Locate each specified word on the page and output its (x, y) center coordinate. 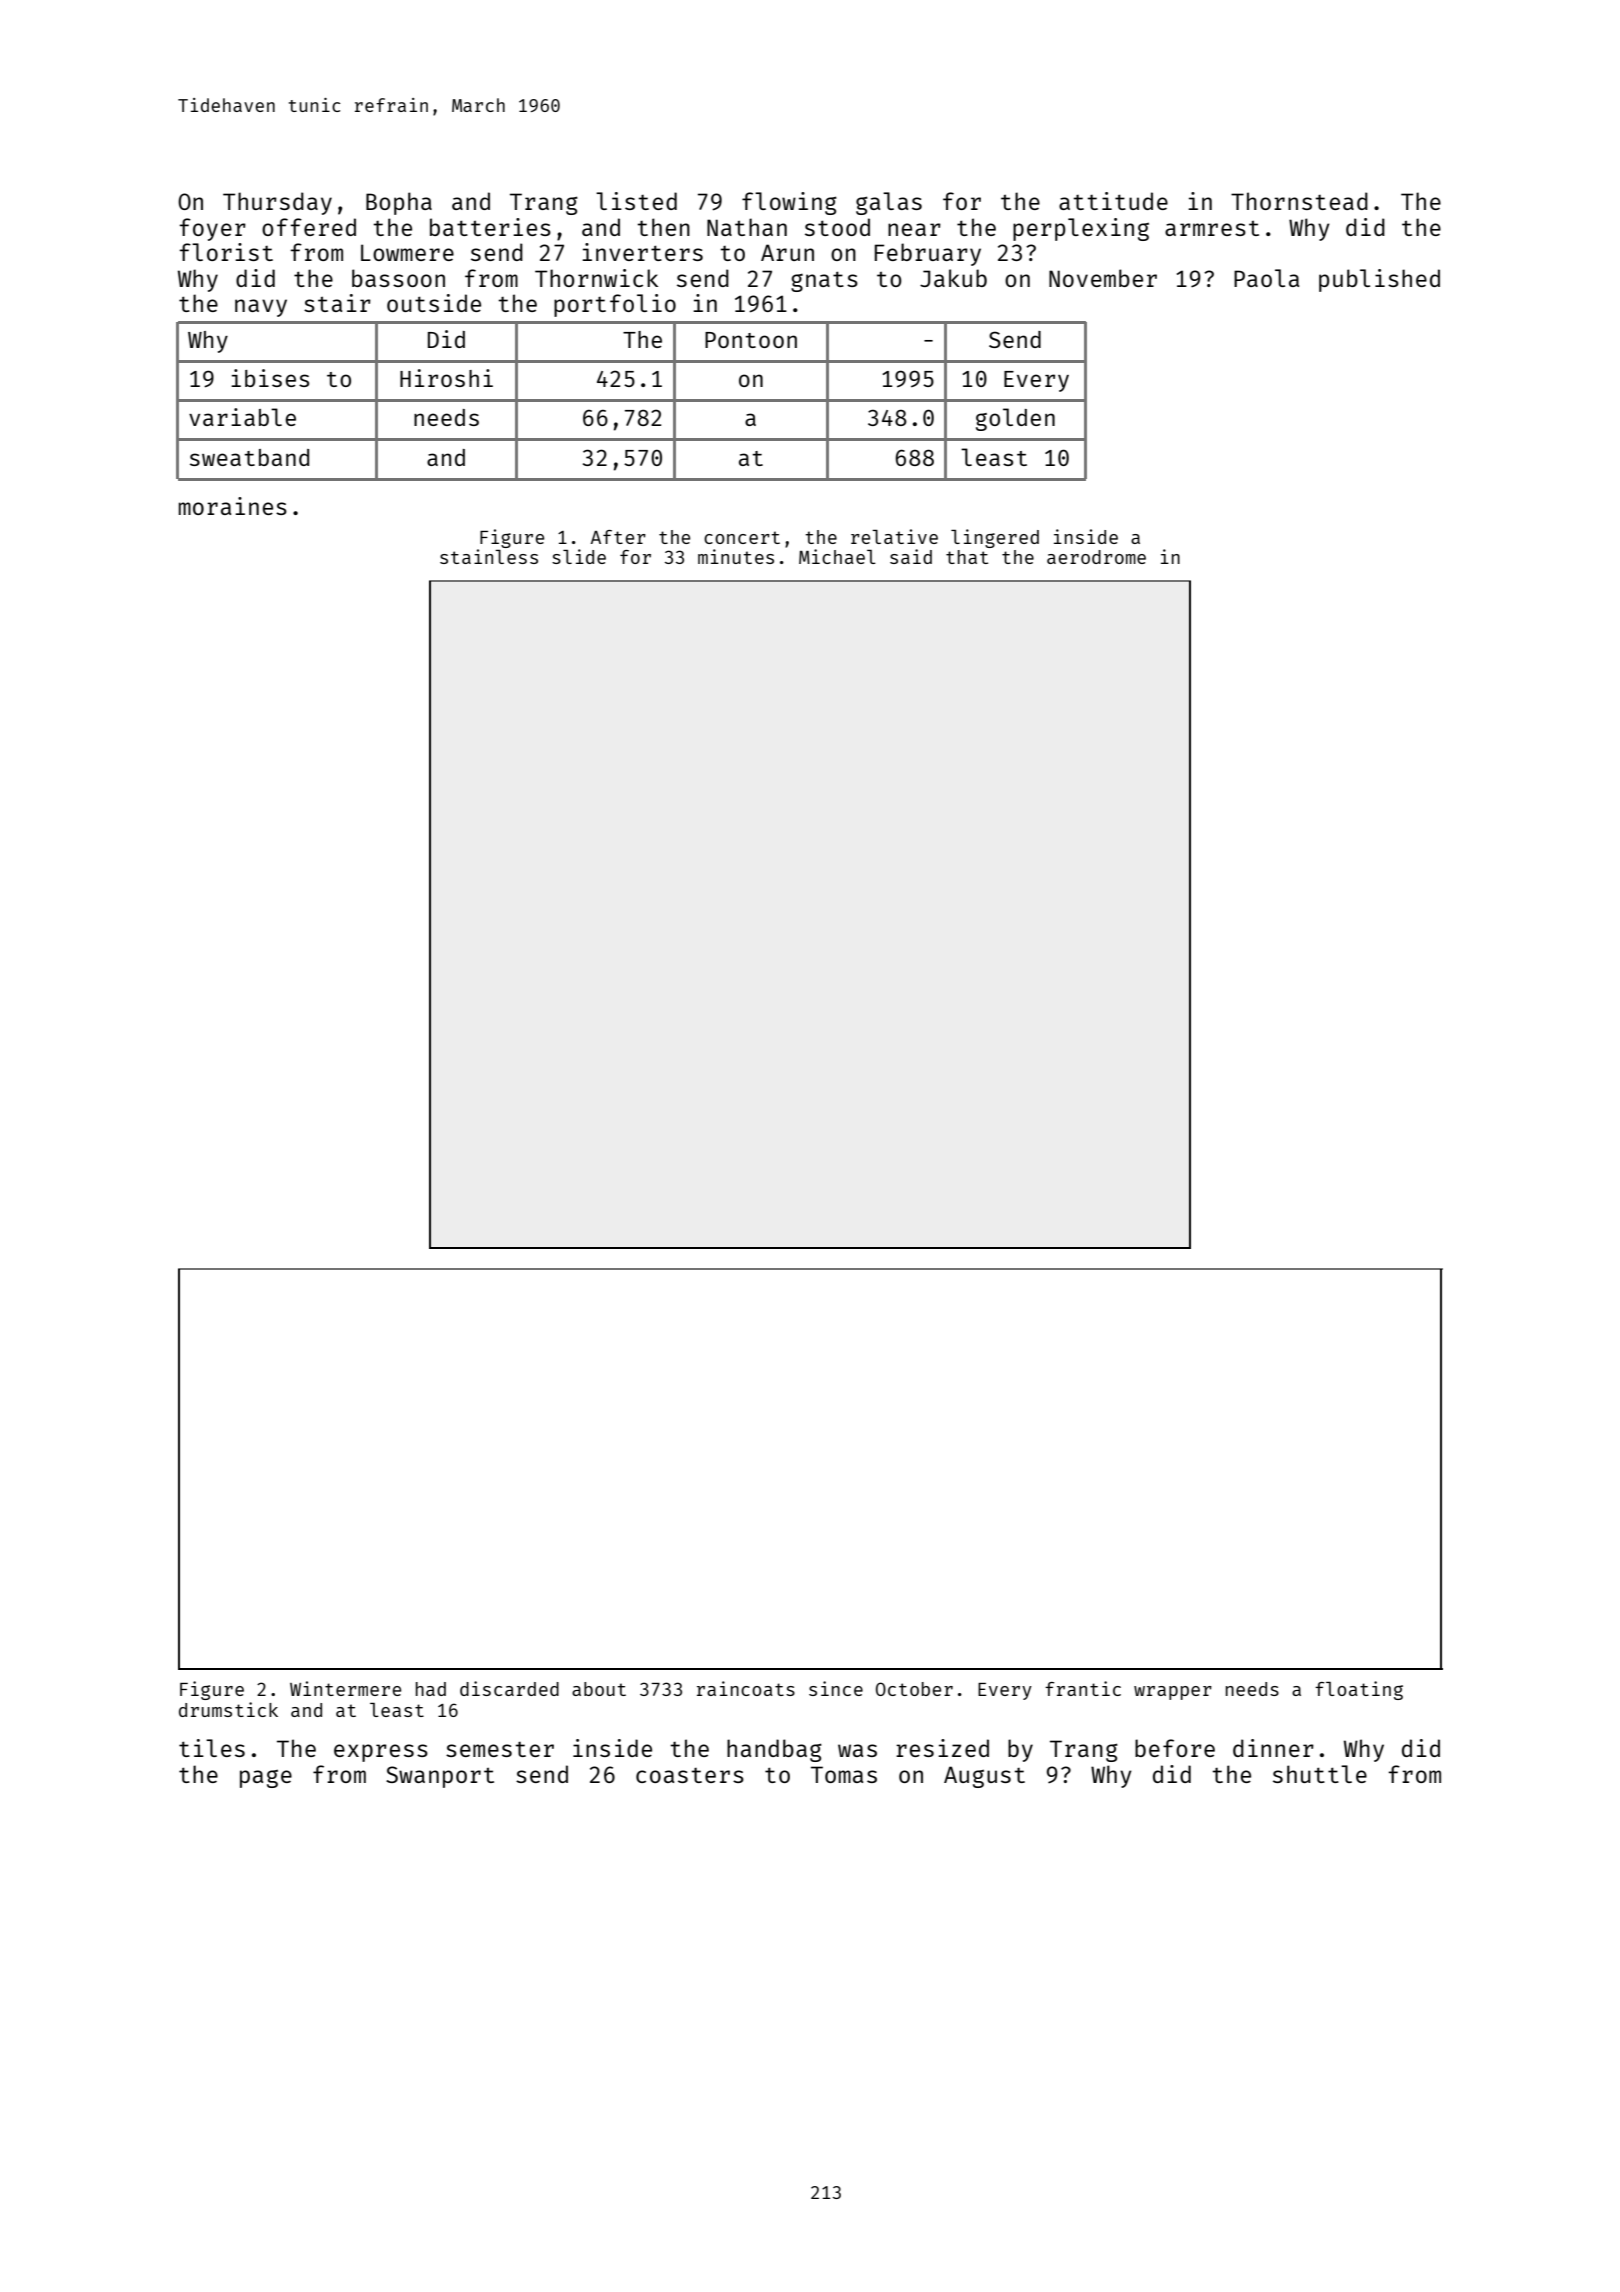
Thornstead (1299, 201)
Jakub (953, 278)
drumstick (228, 1709)
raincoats (746, 1688)
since (836, 1688)
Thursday (277, 203)
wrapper (1173, 1693)
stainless (489, 556)
